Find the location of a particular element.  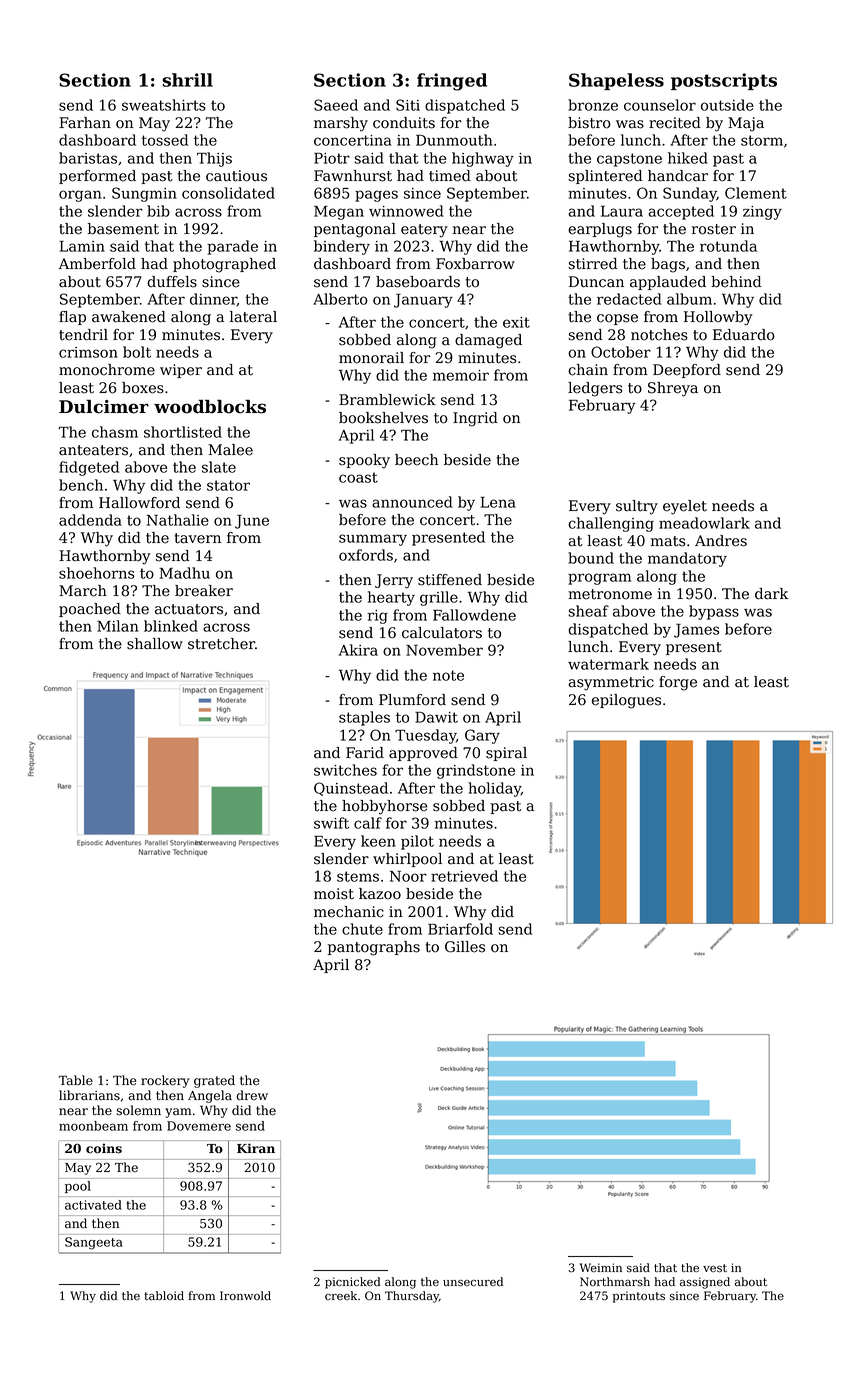

conduits is located at coordinates (404, 123).
